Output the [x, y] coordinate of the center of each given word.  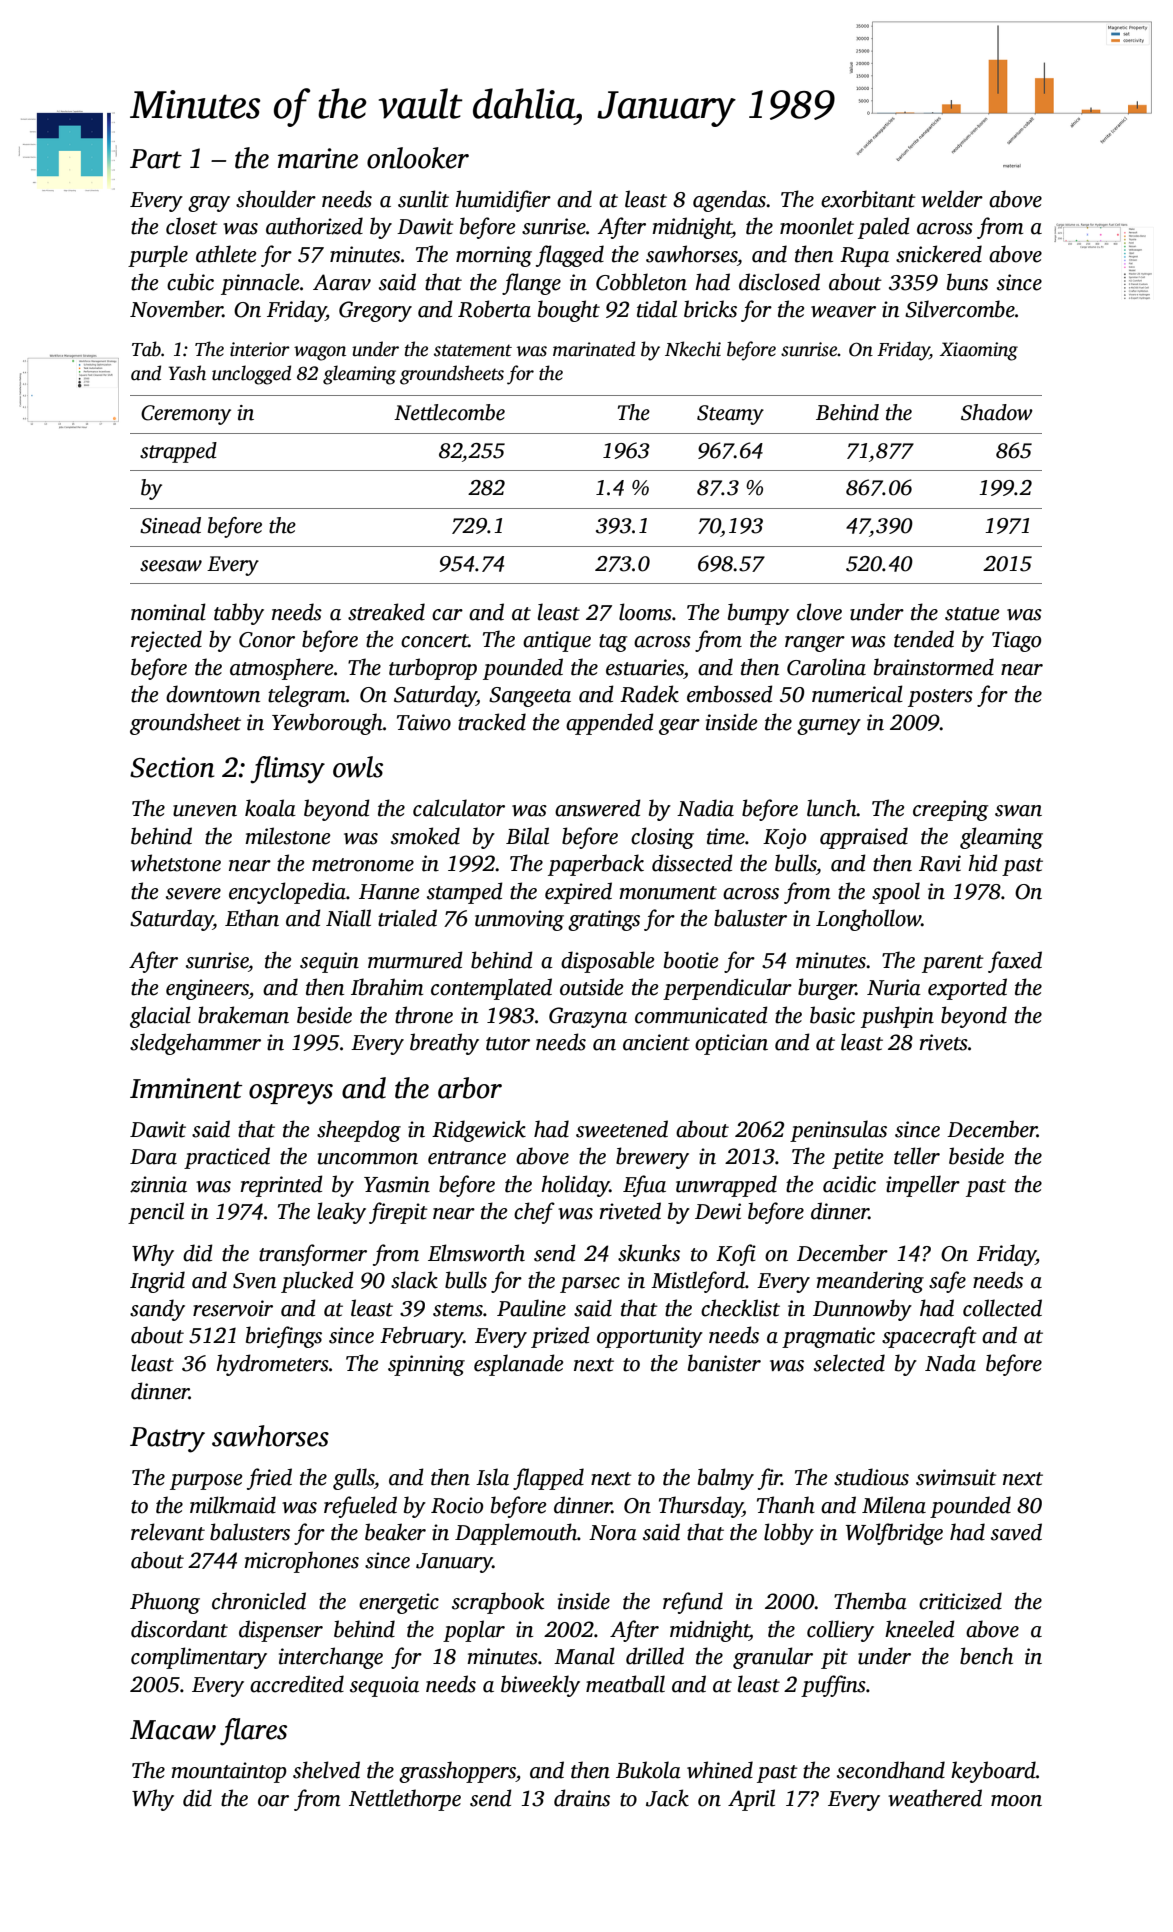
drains [582, 1798]
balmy [726, 1479]
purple [158, 256]
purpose [206, 1482]
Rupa [864, 257]
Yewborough [327, 724]
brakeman [243, 1015]
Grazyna [588, 1017]
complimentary [199, 1658]
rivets [944, 1042]
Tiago [1016, 641]
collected [1002, 1308]
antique [557, 641]
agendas [729, 201]
